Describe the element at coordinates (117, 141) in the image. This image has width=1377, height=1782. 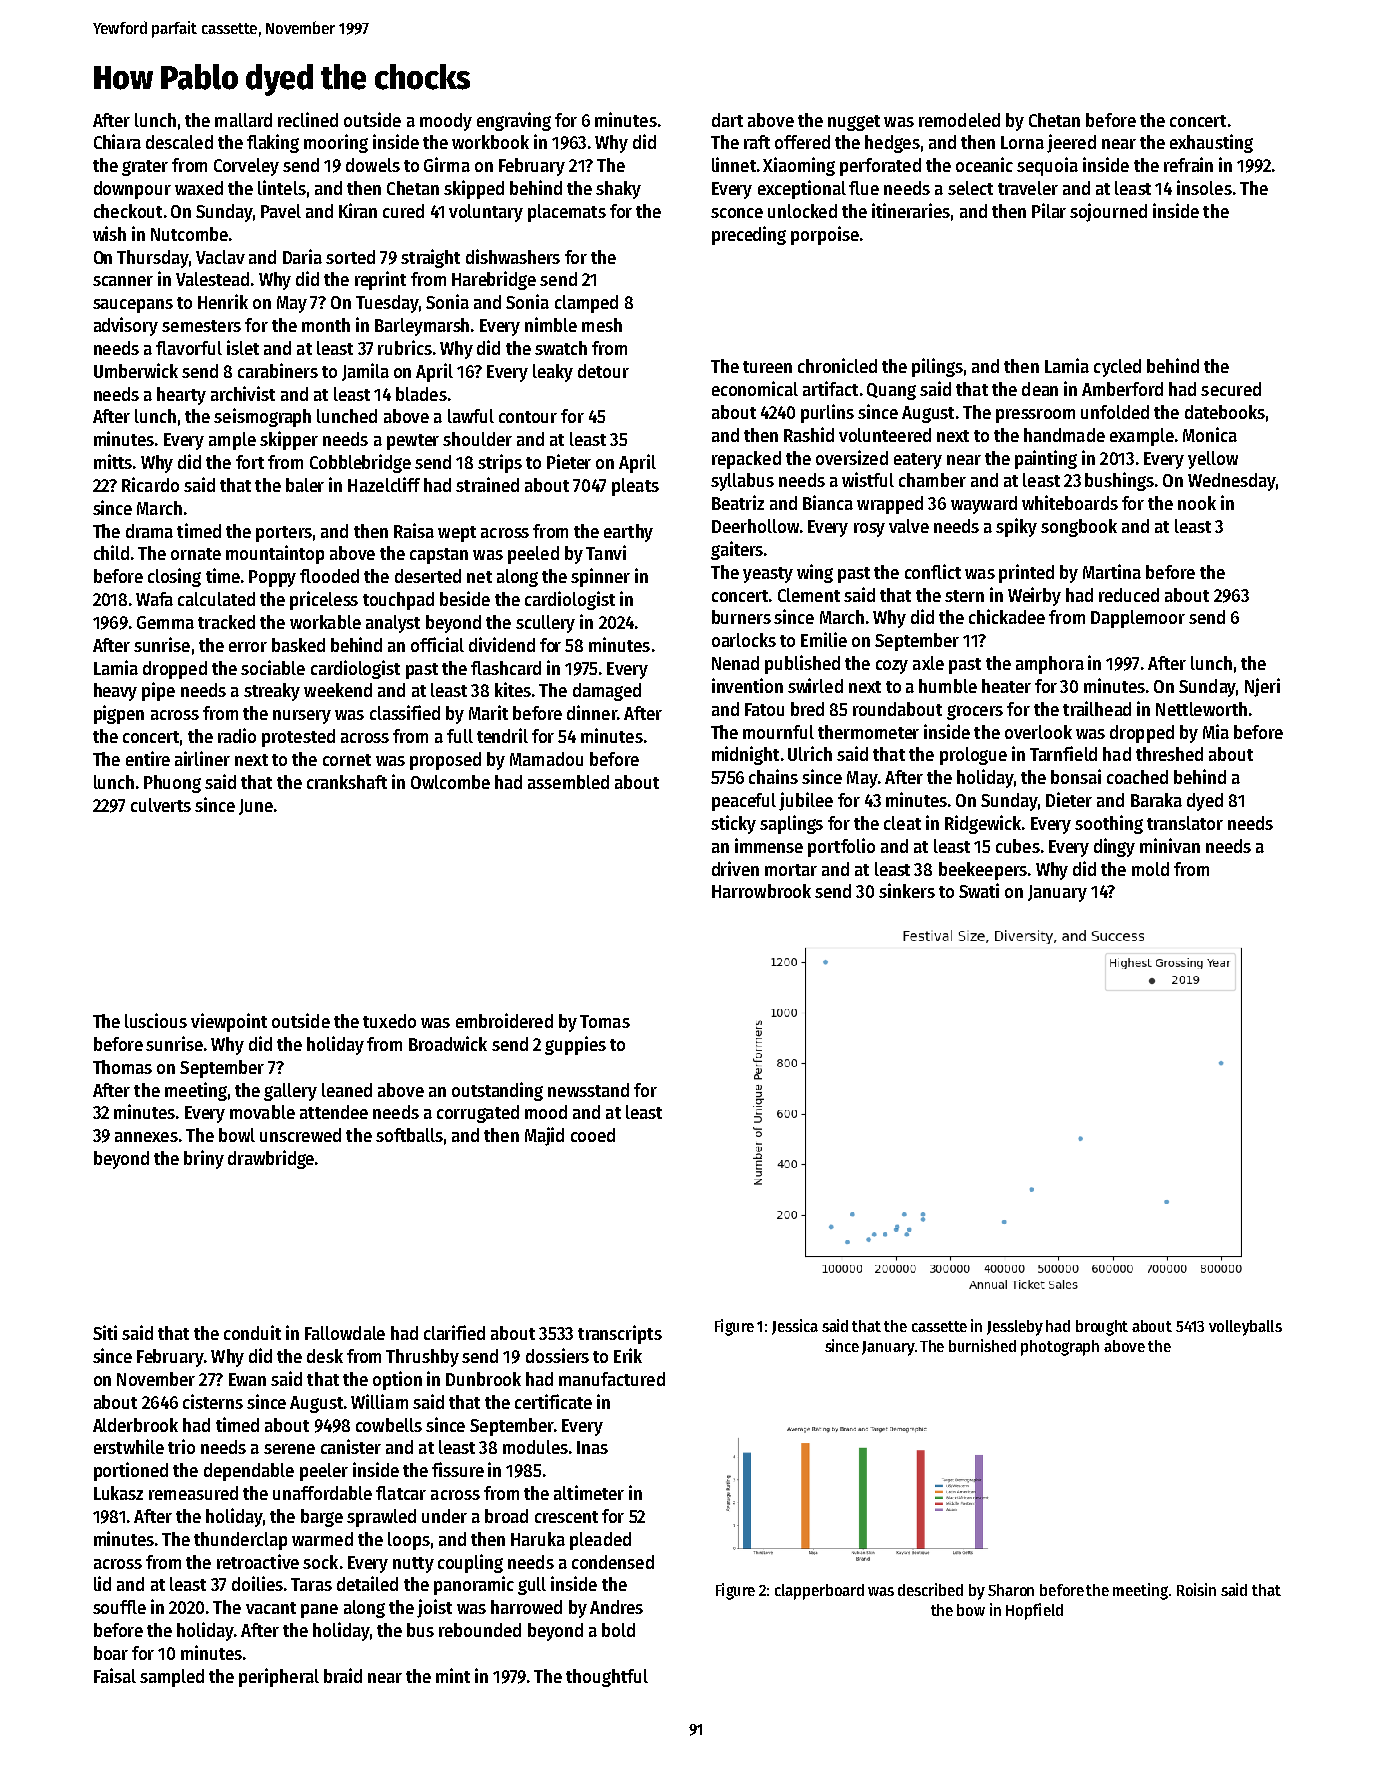
I see `Chiara` at that location.
